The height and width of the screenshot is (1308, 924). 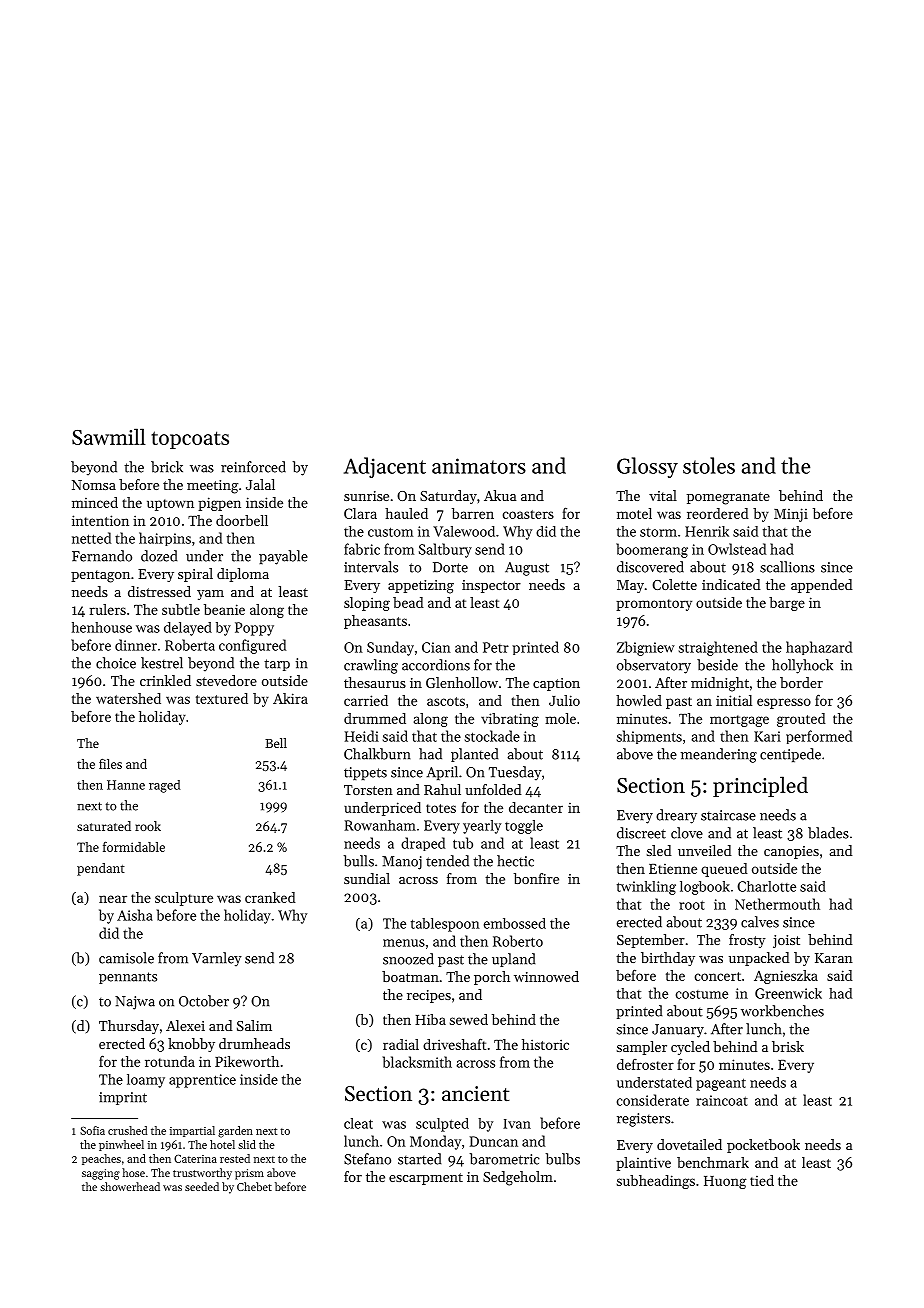 I want to click on historic, so click(x=545, y=1044).
